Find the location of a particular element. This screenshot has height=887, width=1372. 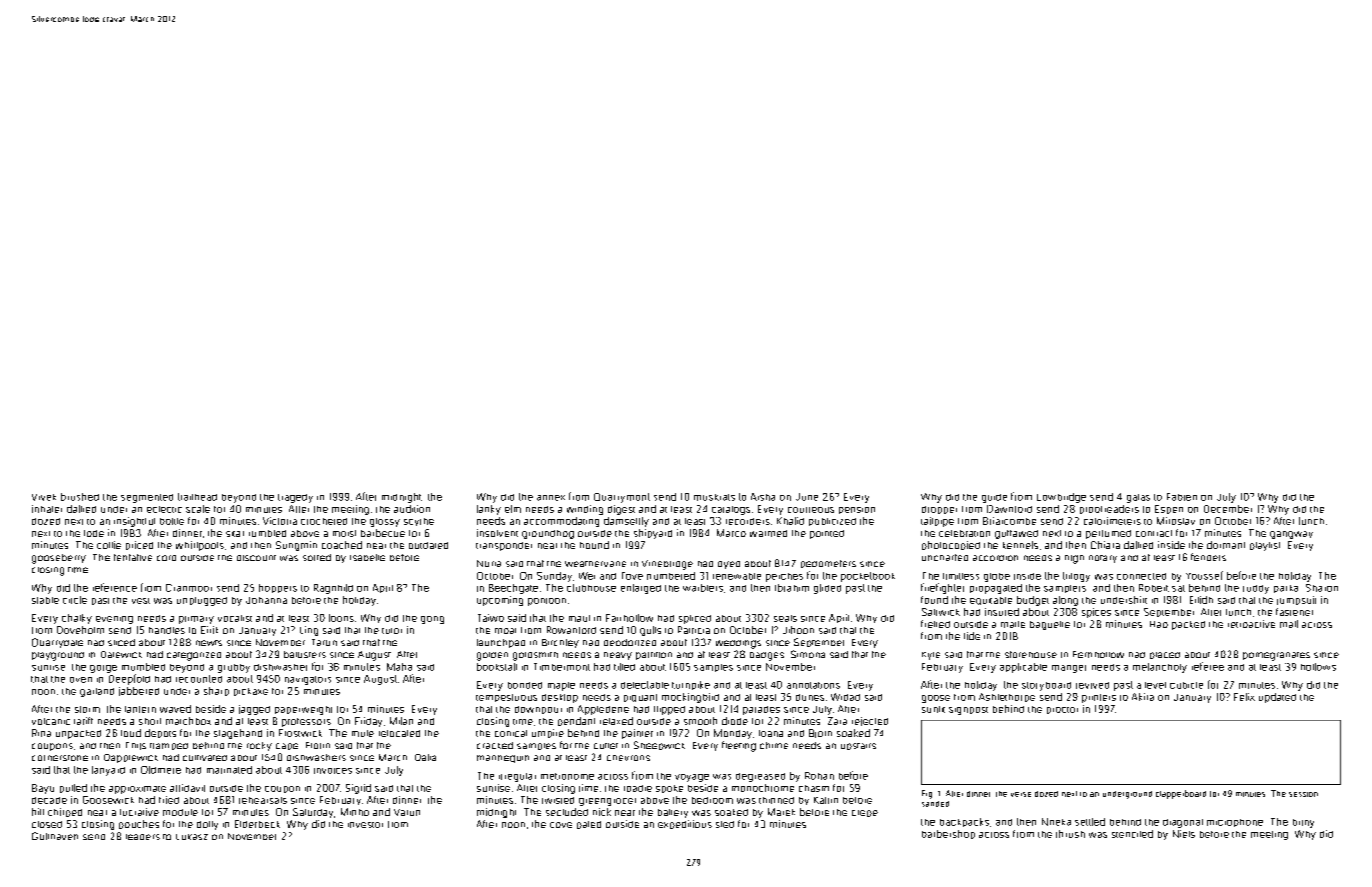

Fabien is located at coordinates (1182, 497).
